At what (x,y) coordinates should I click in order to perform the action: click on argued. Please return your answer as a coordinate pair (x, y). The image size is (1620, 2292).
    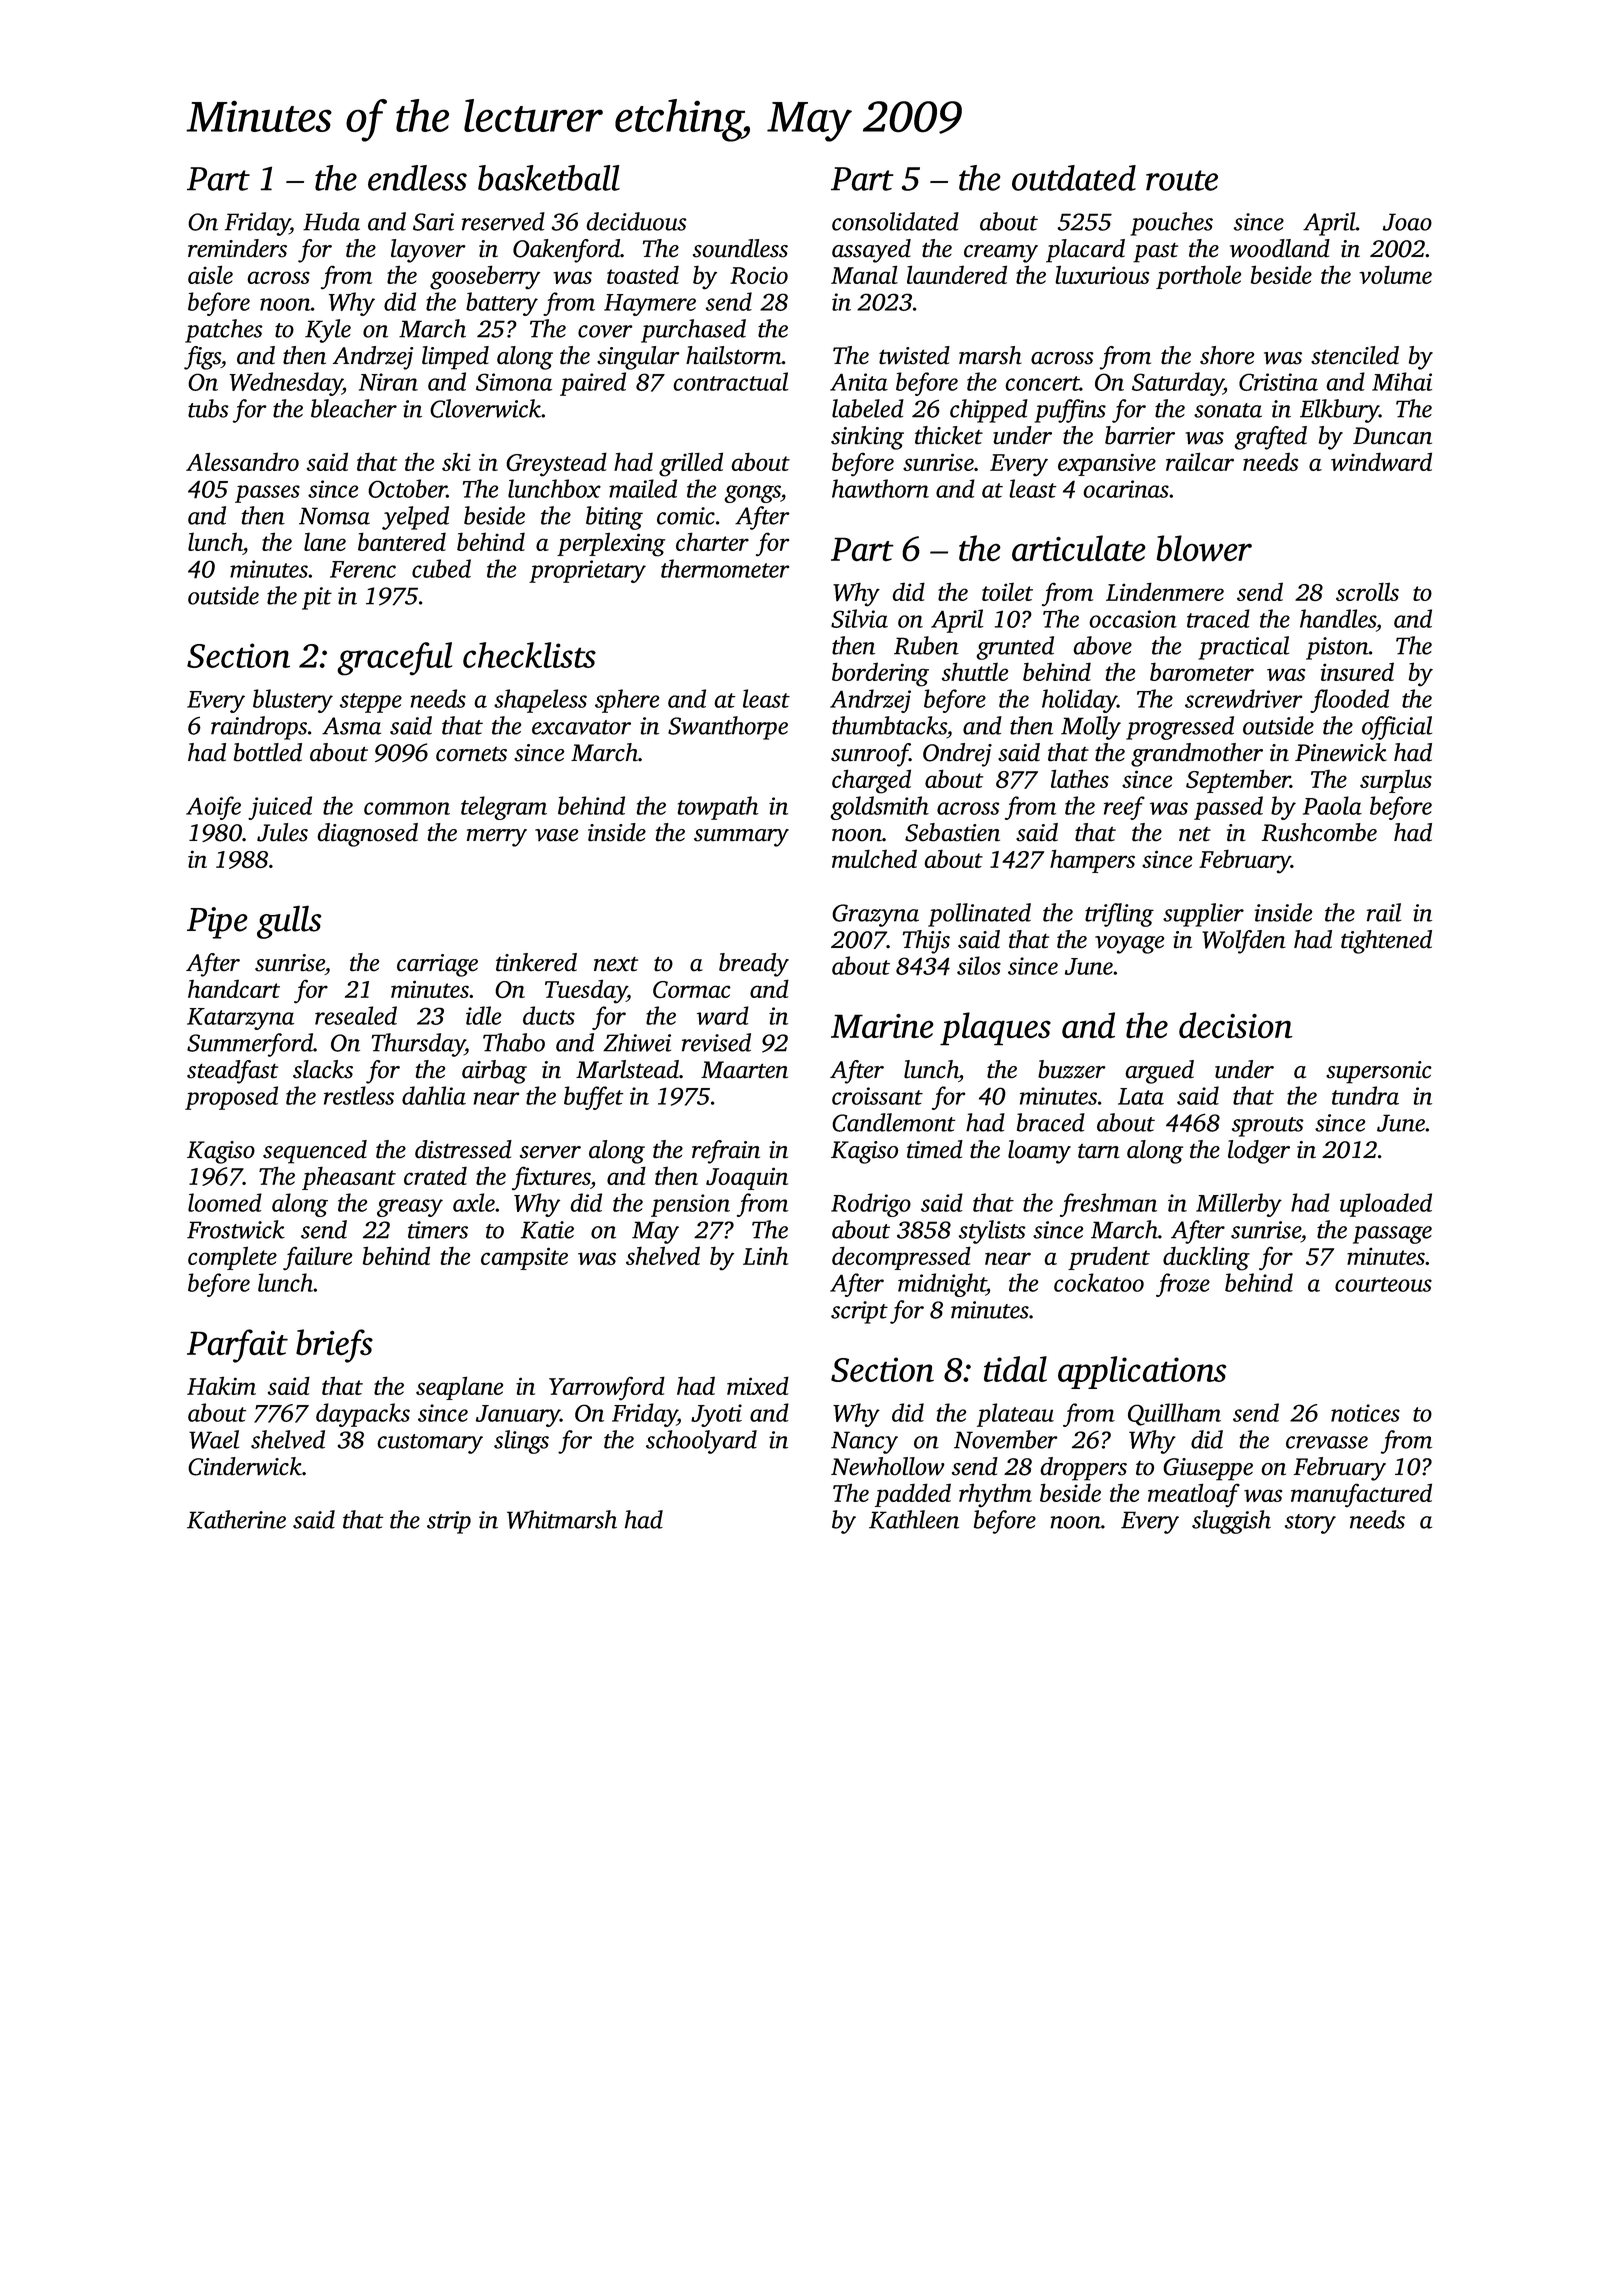
    Looking at the image, I should click on (1159, 1072).
